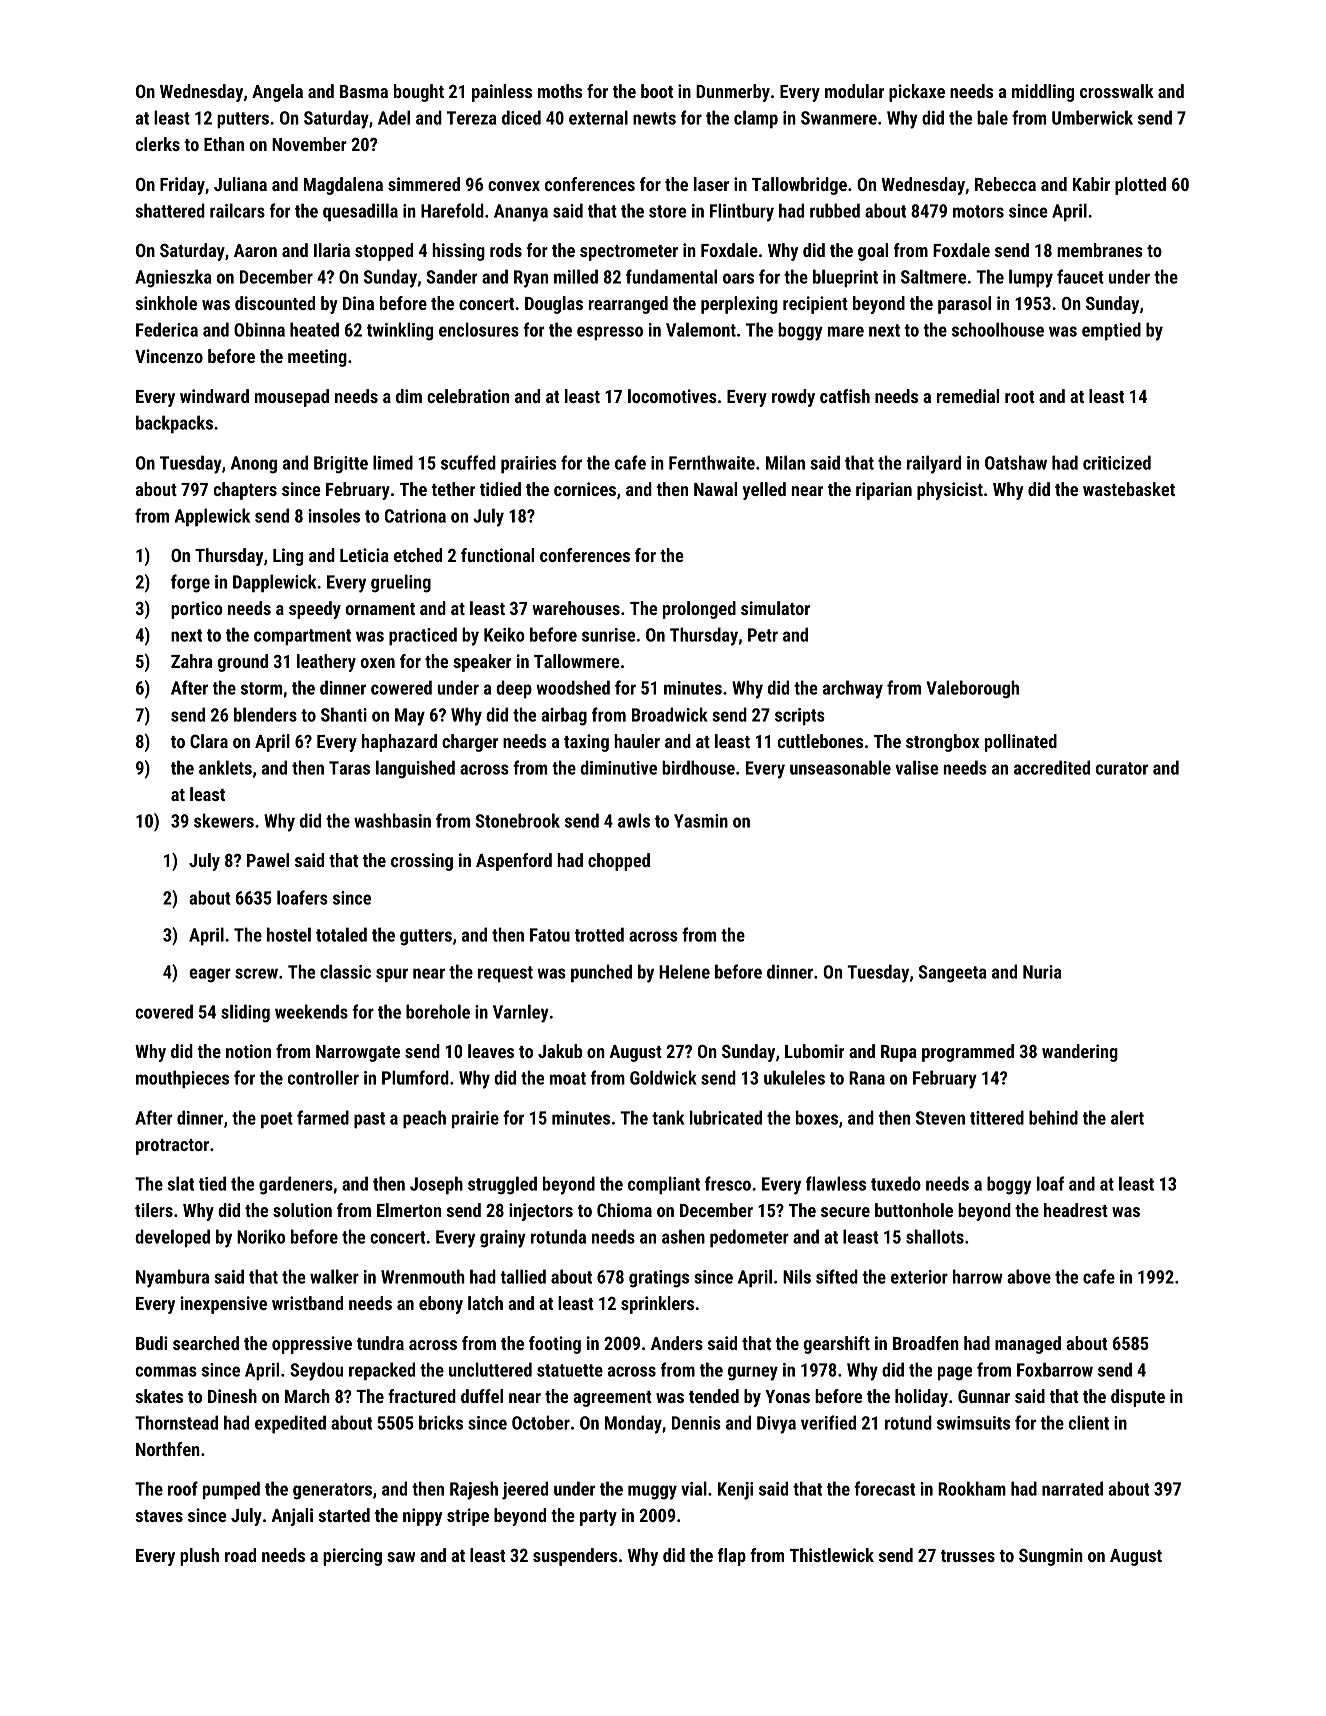 This page has width=1326, height=1716. I want to click on Lubomir, so click(814, 1051).
